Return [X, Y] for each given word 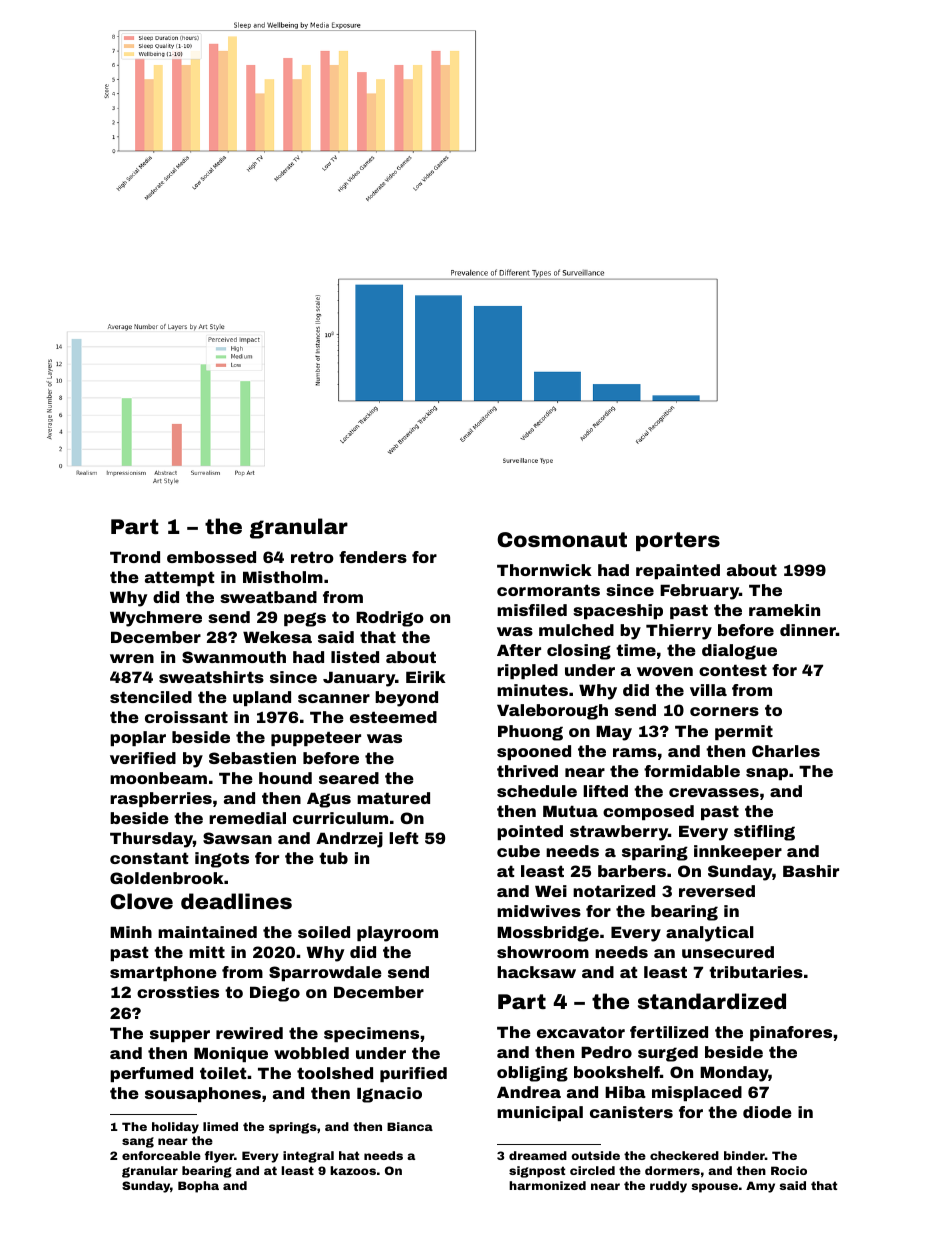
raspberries [161, 799]
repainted [678, 571]
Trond [135, 557]
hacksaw [536, 972]
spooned [534, 752]
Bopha [198, 1187]
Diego [275, 994]
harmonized [547, 1185]
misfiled [532, 610]
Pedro [606, 1052]
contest [733, 670]
